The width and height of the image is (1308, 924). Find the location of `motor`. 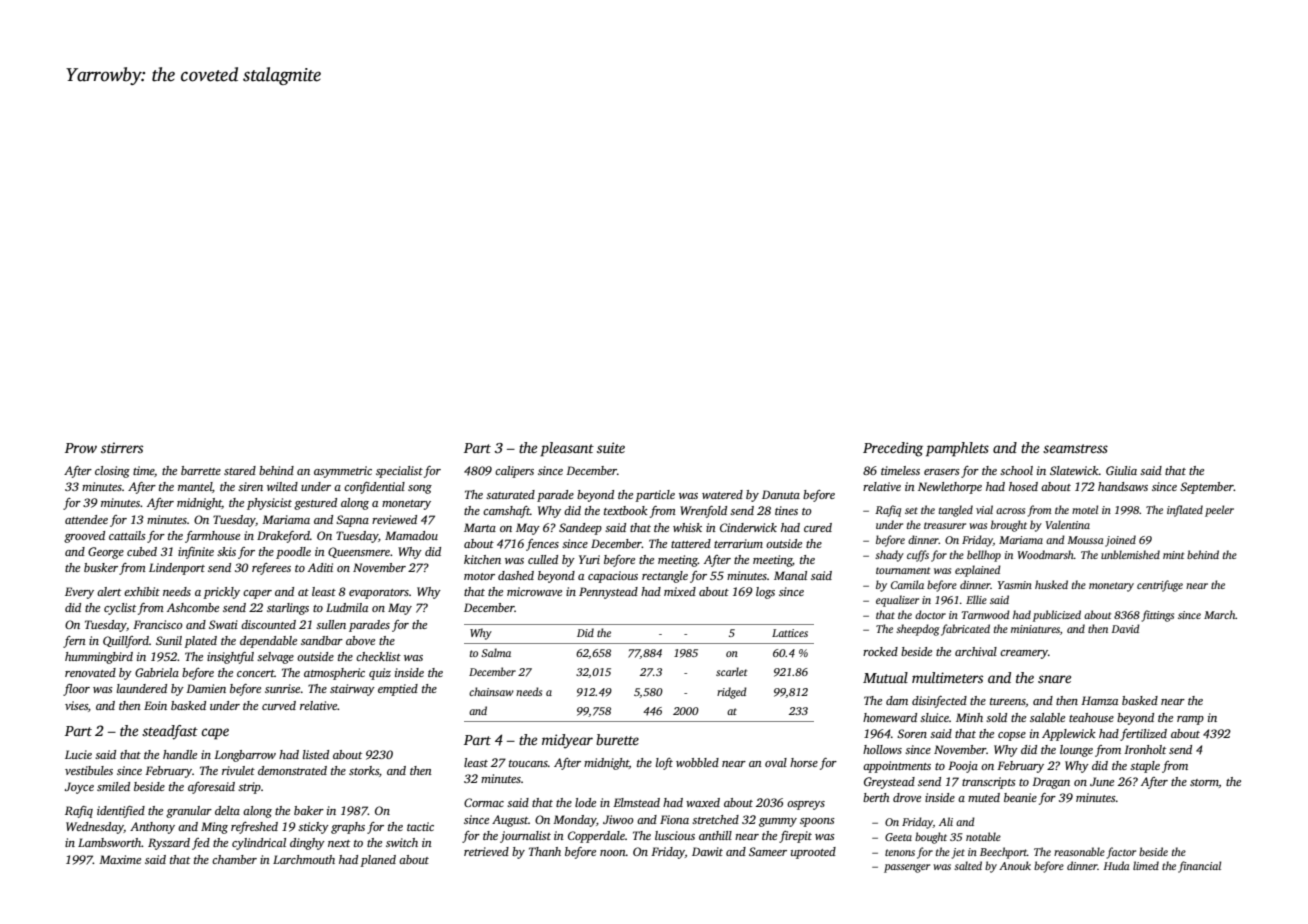

motor is located at coordinates (479, 576).
